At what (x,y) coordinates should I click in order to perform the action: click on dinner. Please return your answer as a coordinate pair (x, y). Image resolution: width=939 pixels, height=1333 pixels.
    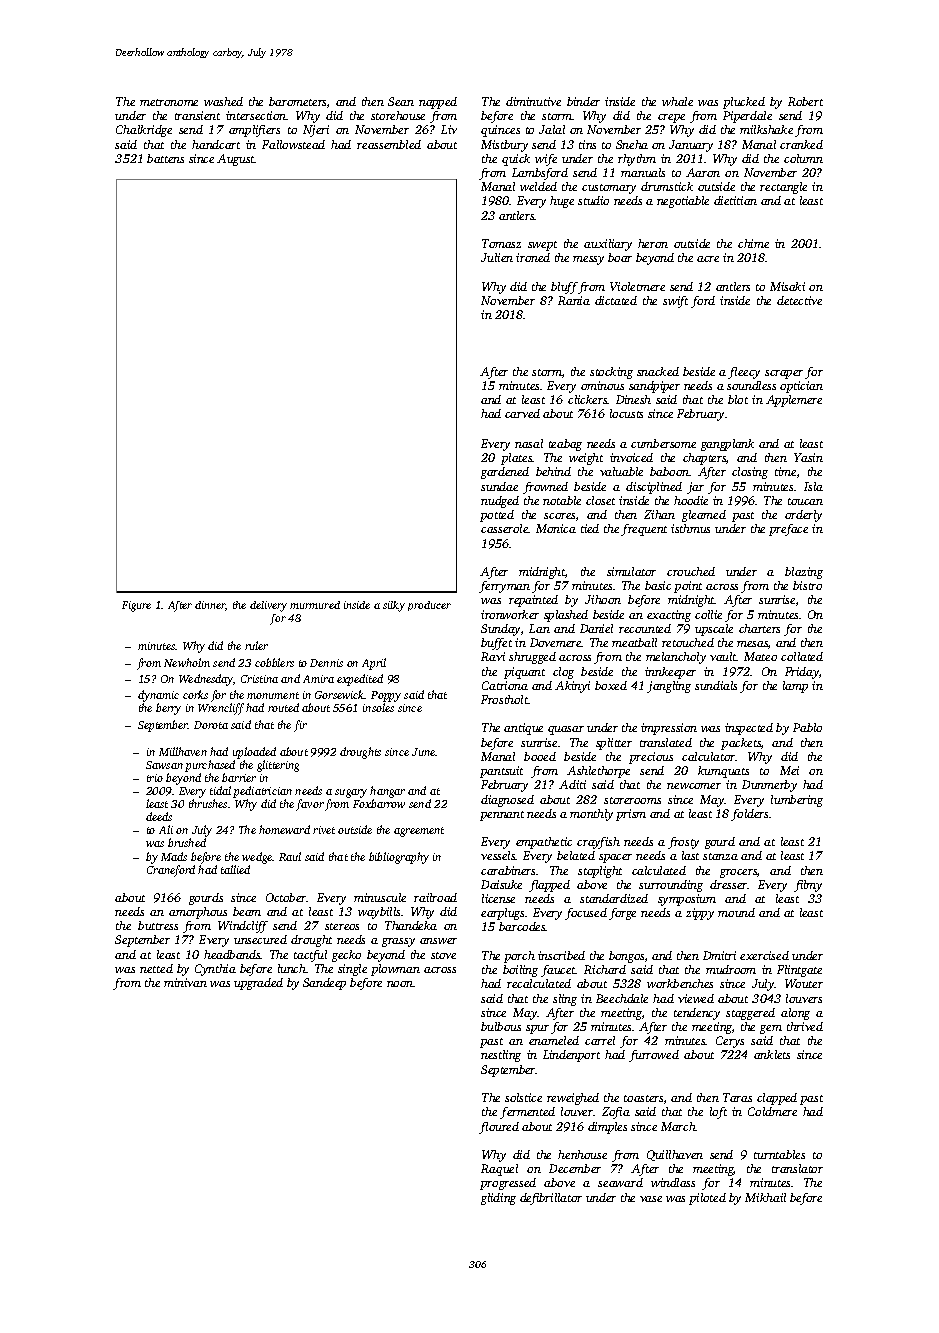
    Looking at the image, I should click on (210, 606).
